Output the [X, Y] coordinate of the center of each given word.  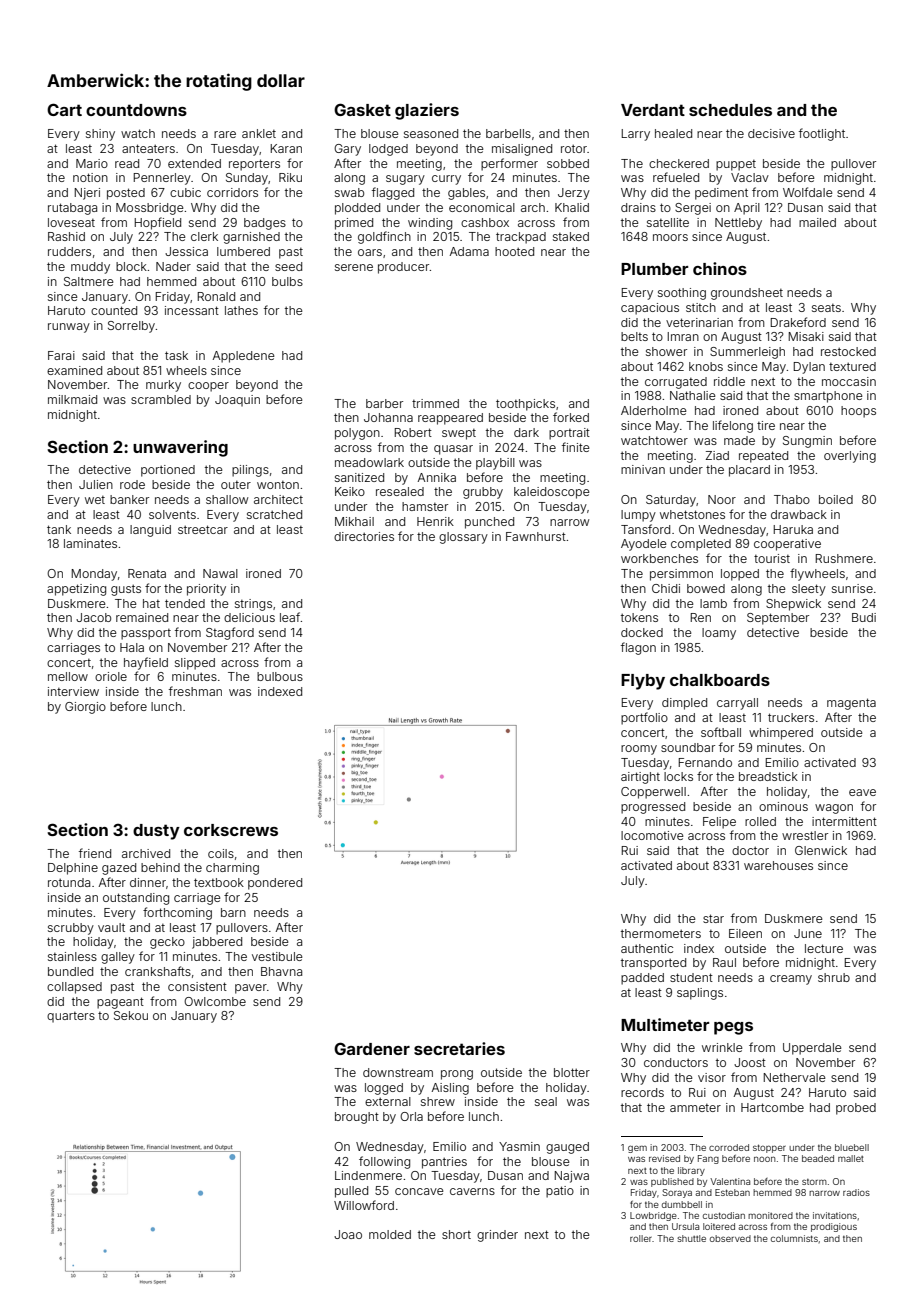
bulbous [280, 676]
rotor [574, 148]
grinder [497, 1236]
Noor [722, 499]
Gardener [372, 1048]
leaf [290, 617]
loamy [719, 634]
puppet [736, 165]
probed [856, 1109]
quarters [71, 1017]
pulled [351, 1192]
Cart [64, 109]
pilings [250, 471]
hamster [425, 506]
